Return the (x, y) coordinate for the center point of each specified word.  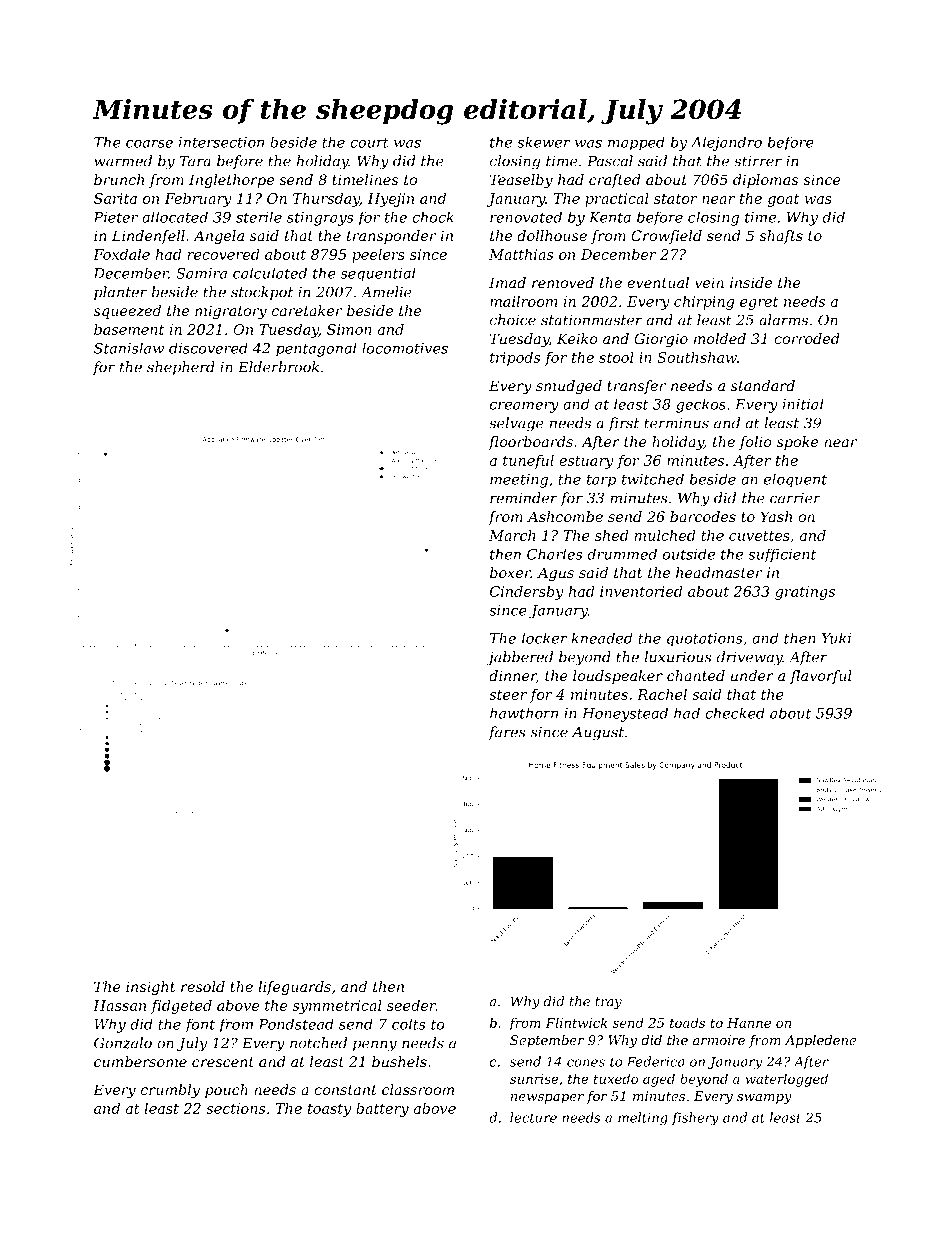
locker (544, 638)
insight (150, 988)
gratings (805, 593)
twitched (653, 479)
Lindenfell (148, 237)
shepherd (181, 368)
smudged (569, 387)
